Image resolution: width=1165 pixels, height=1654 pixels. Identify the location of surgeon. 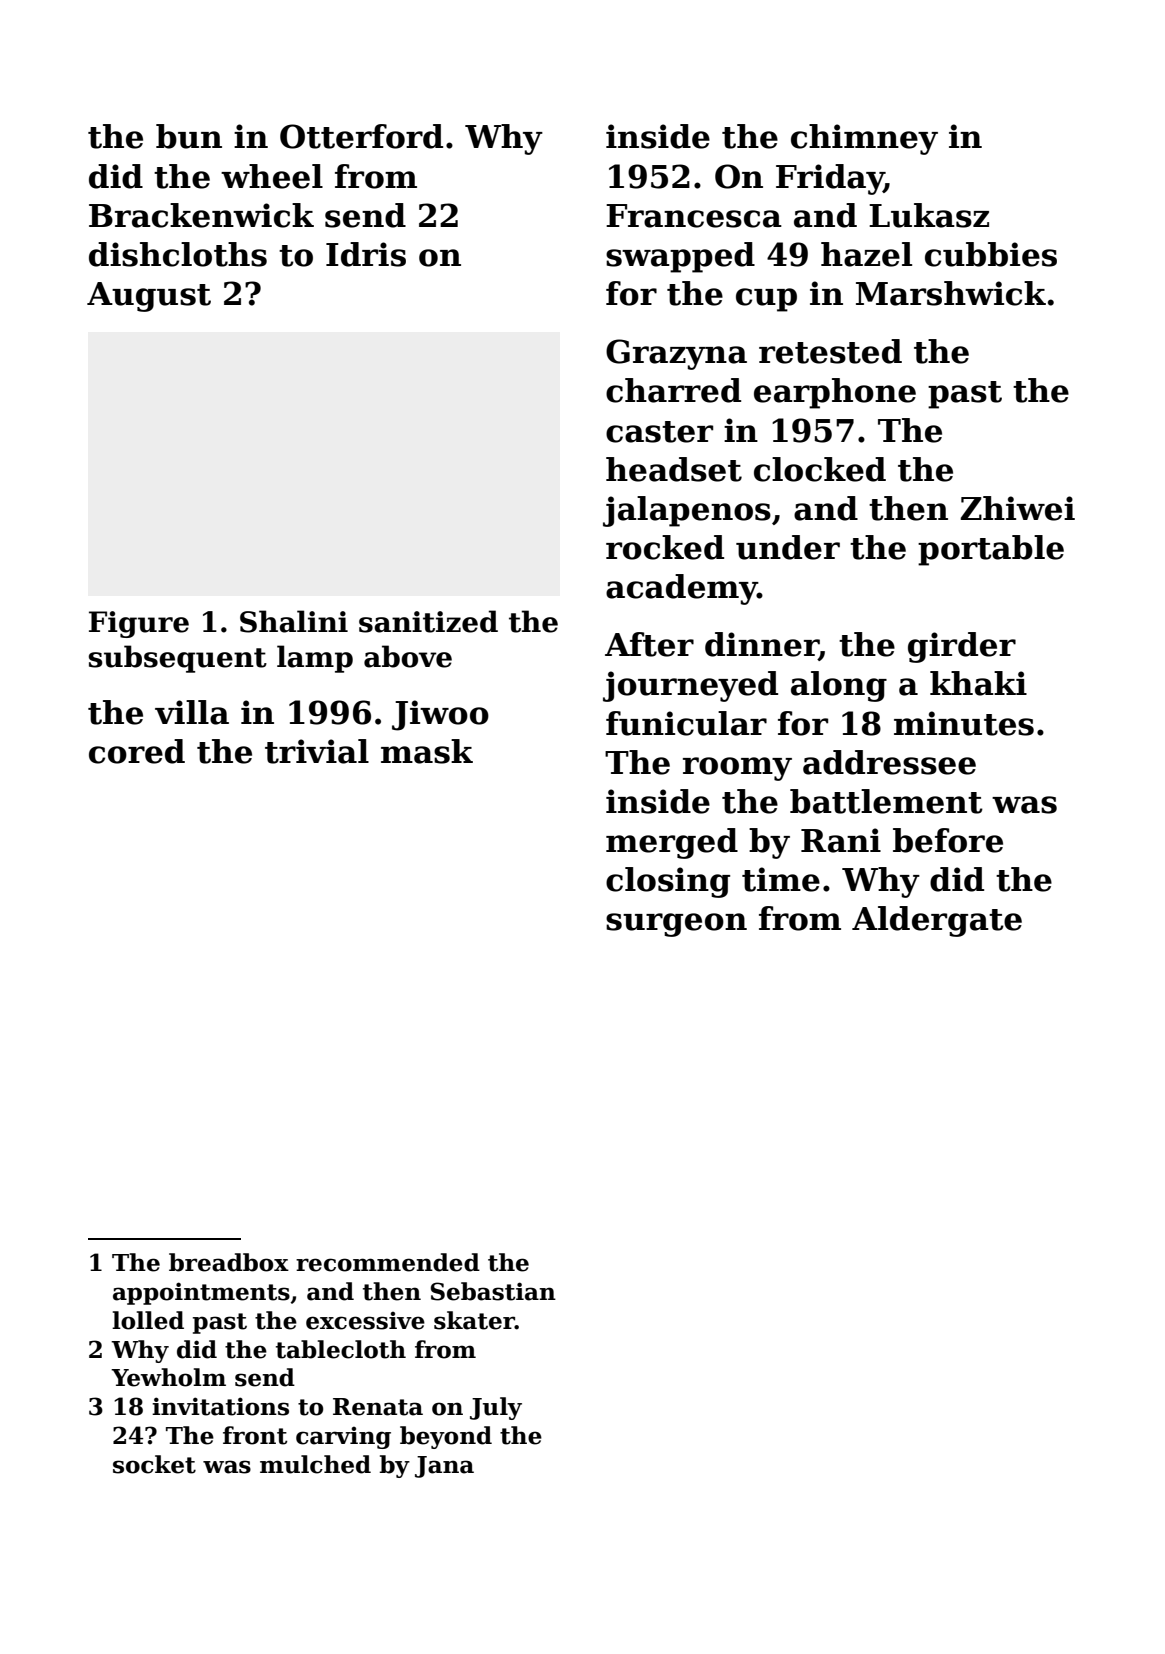
(676, 925).
